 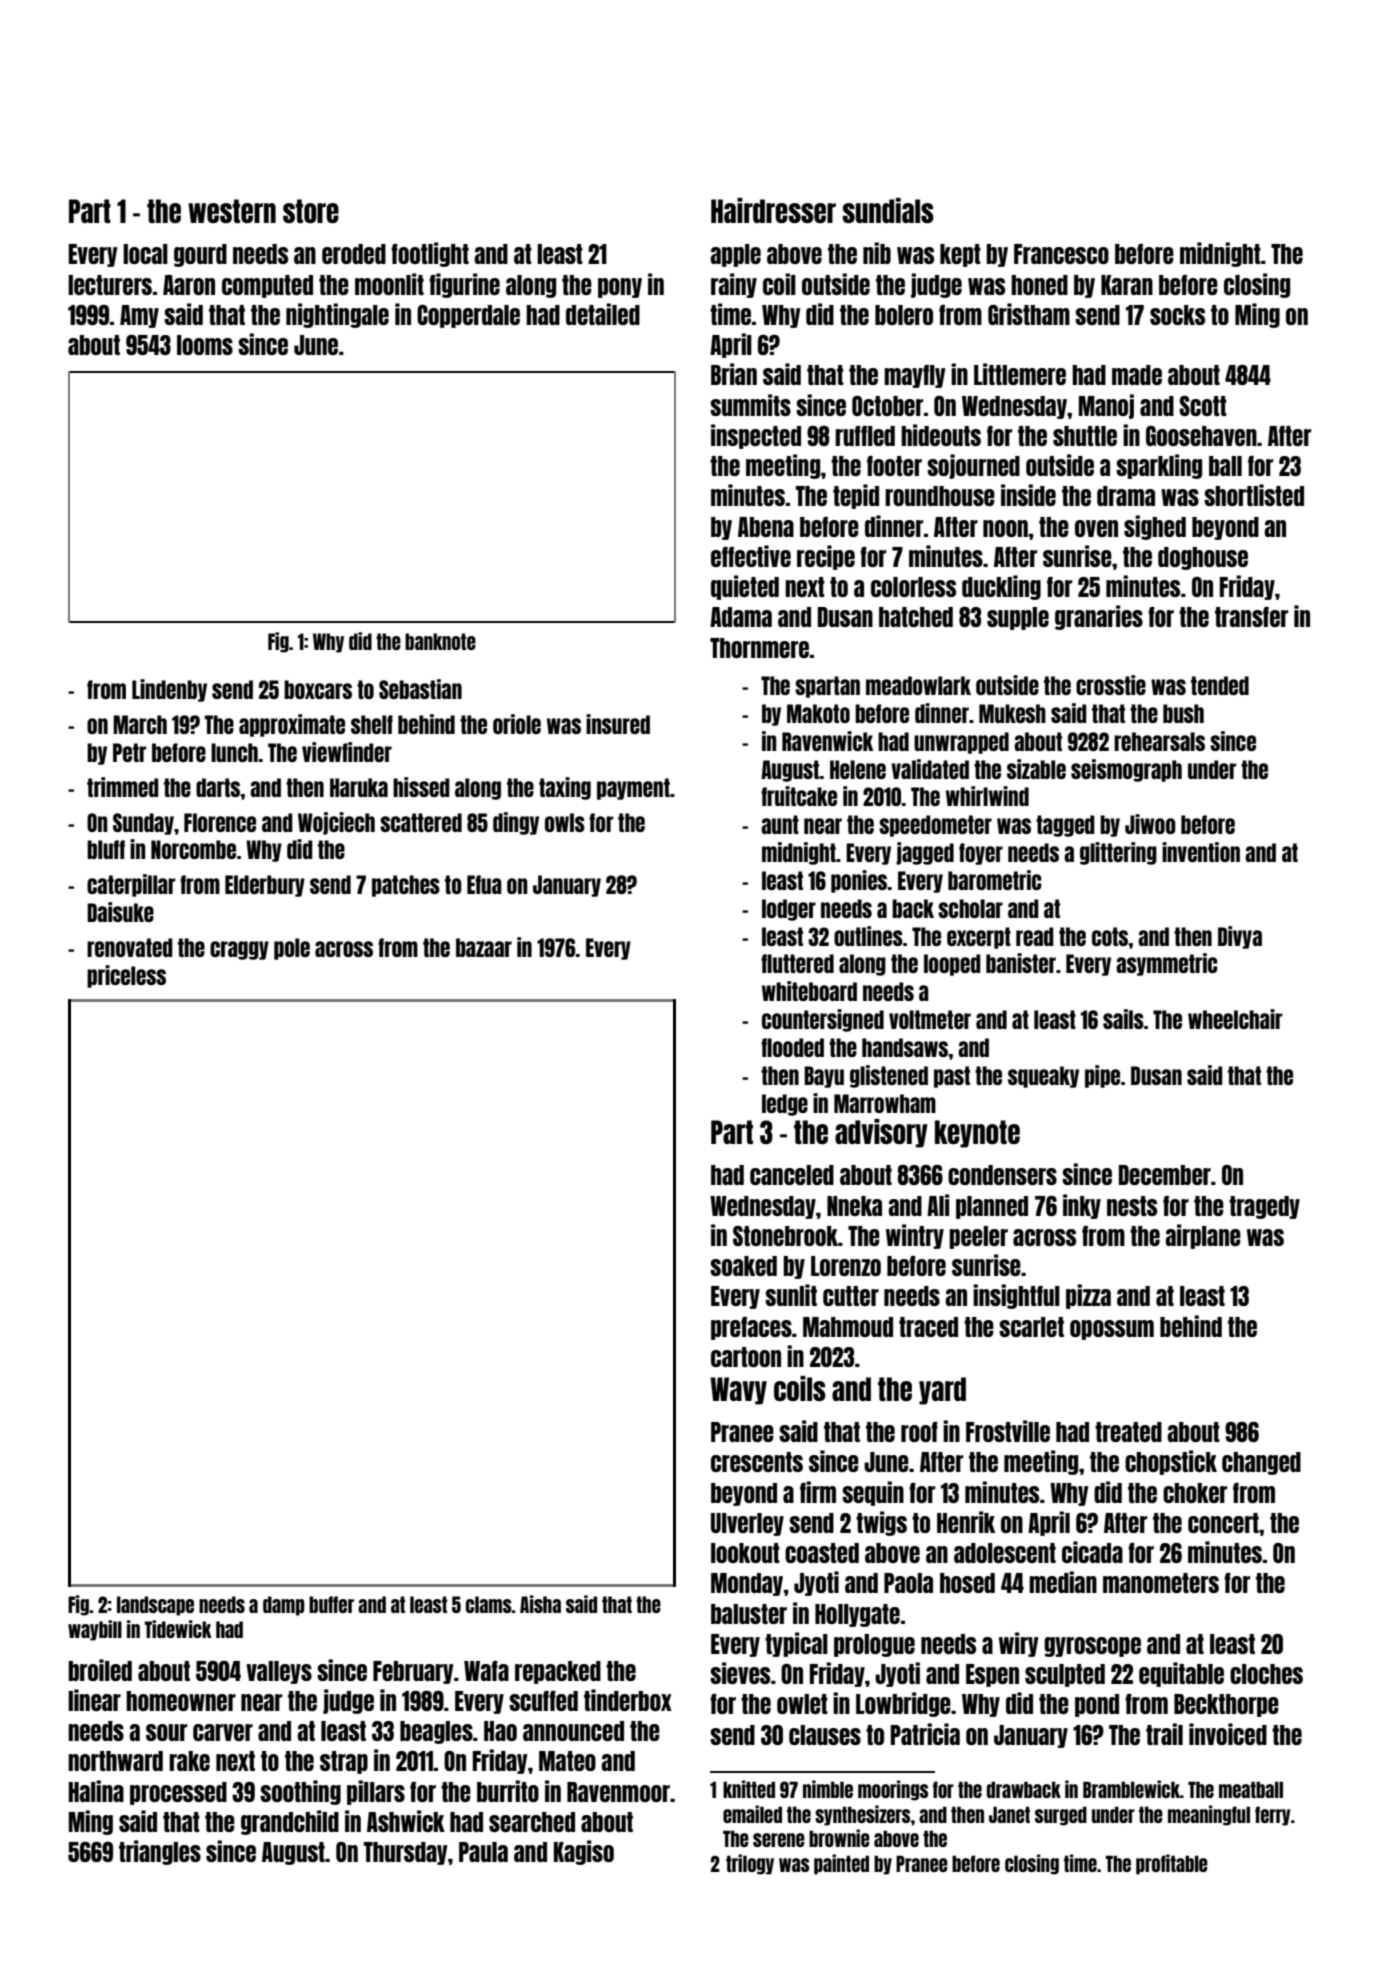 I want to click on Aisha, so click(x=540, y=1604).
